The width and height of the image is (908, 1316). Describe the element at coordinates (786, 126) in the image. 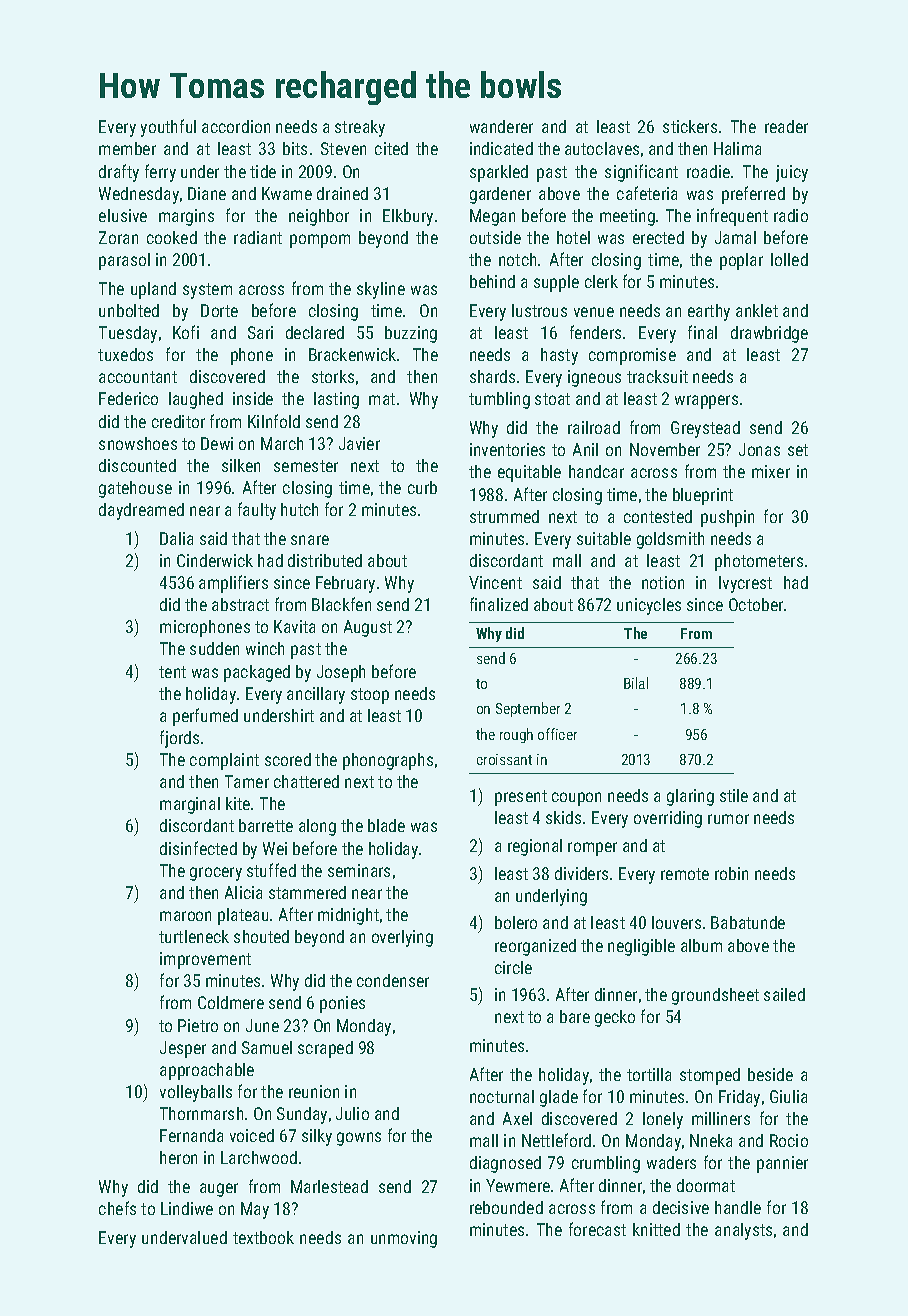

I see `reader` at that location.
